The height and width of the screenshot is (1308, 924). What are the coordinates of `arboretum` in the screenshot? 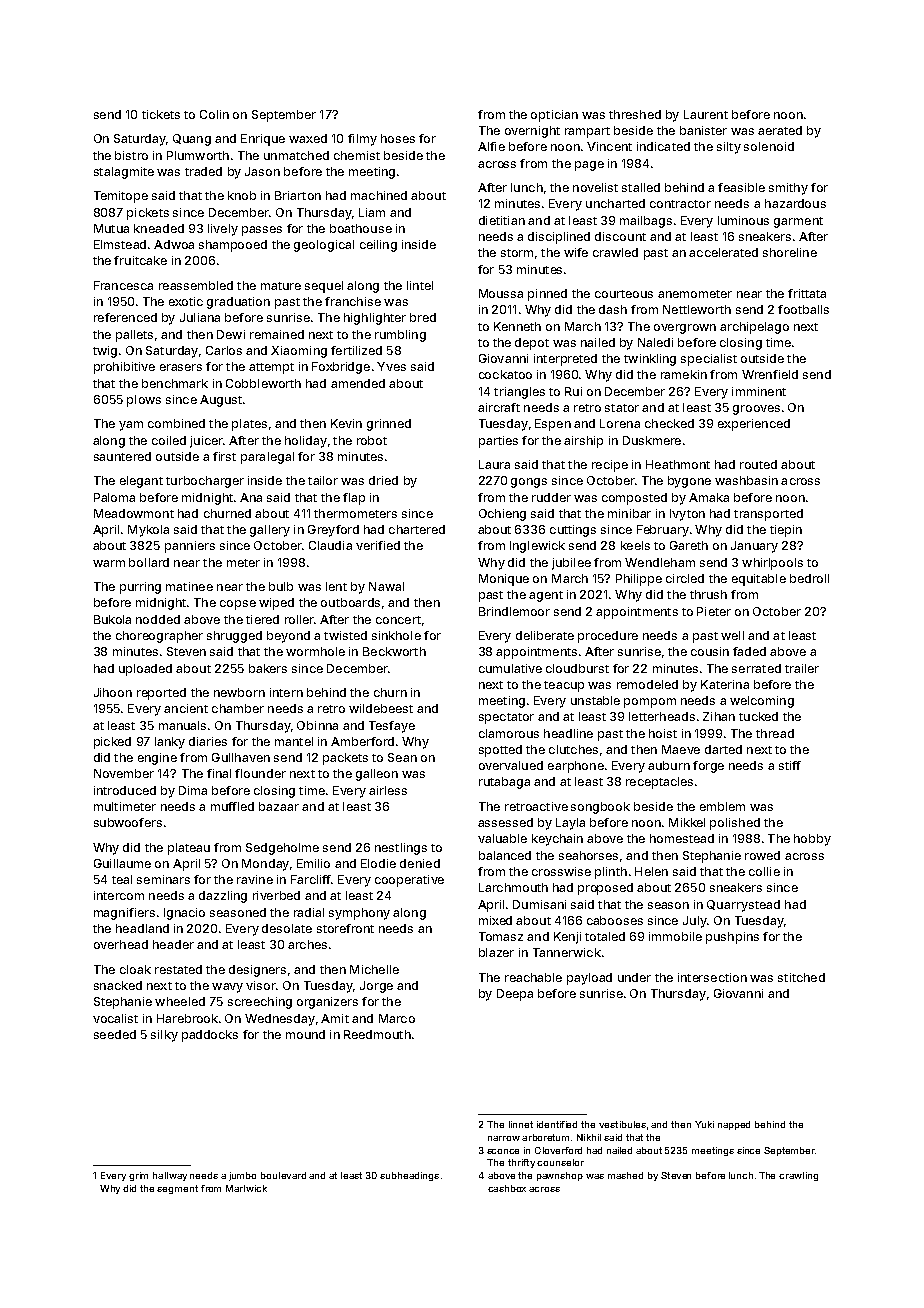 It's located at (545, 1137).
